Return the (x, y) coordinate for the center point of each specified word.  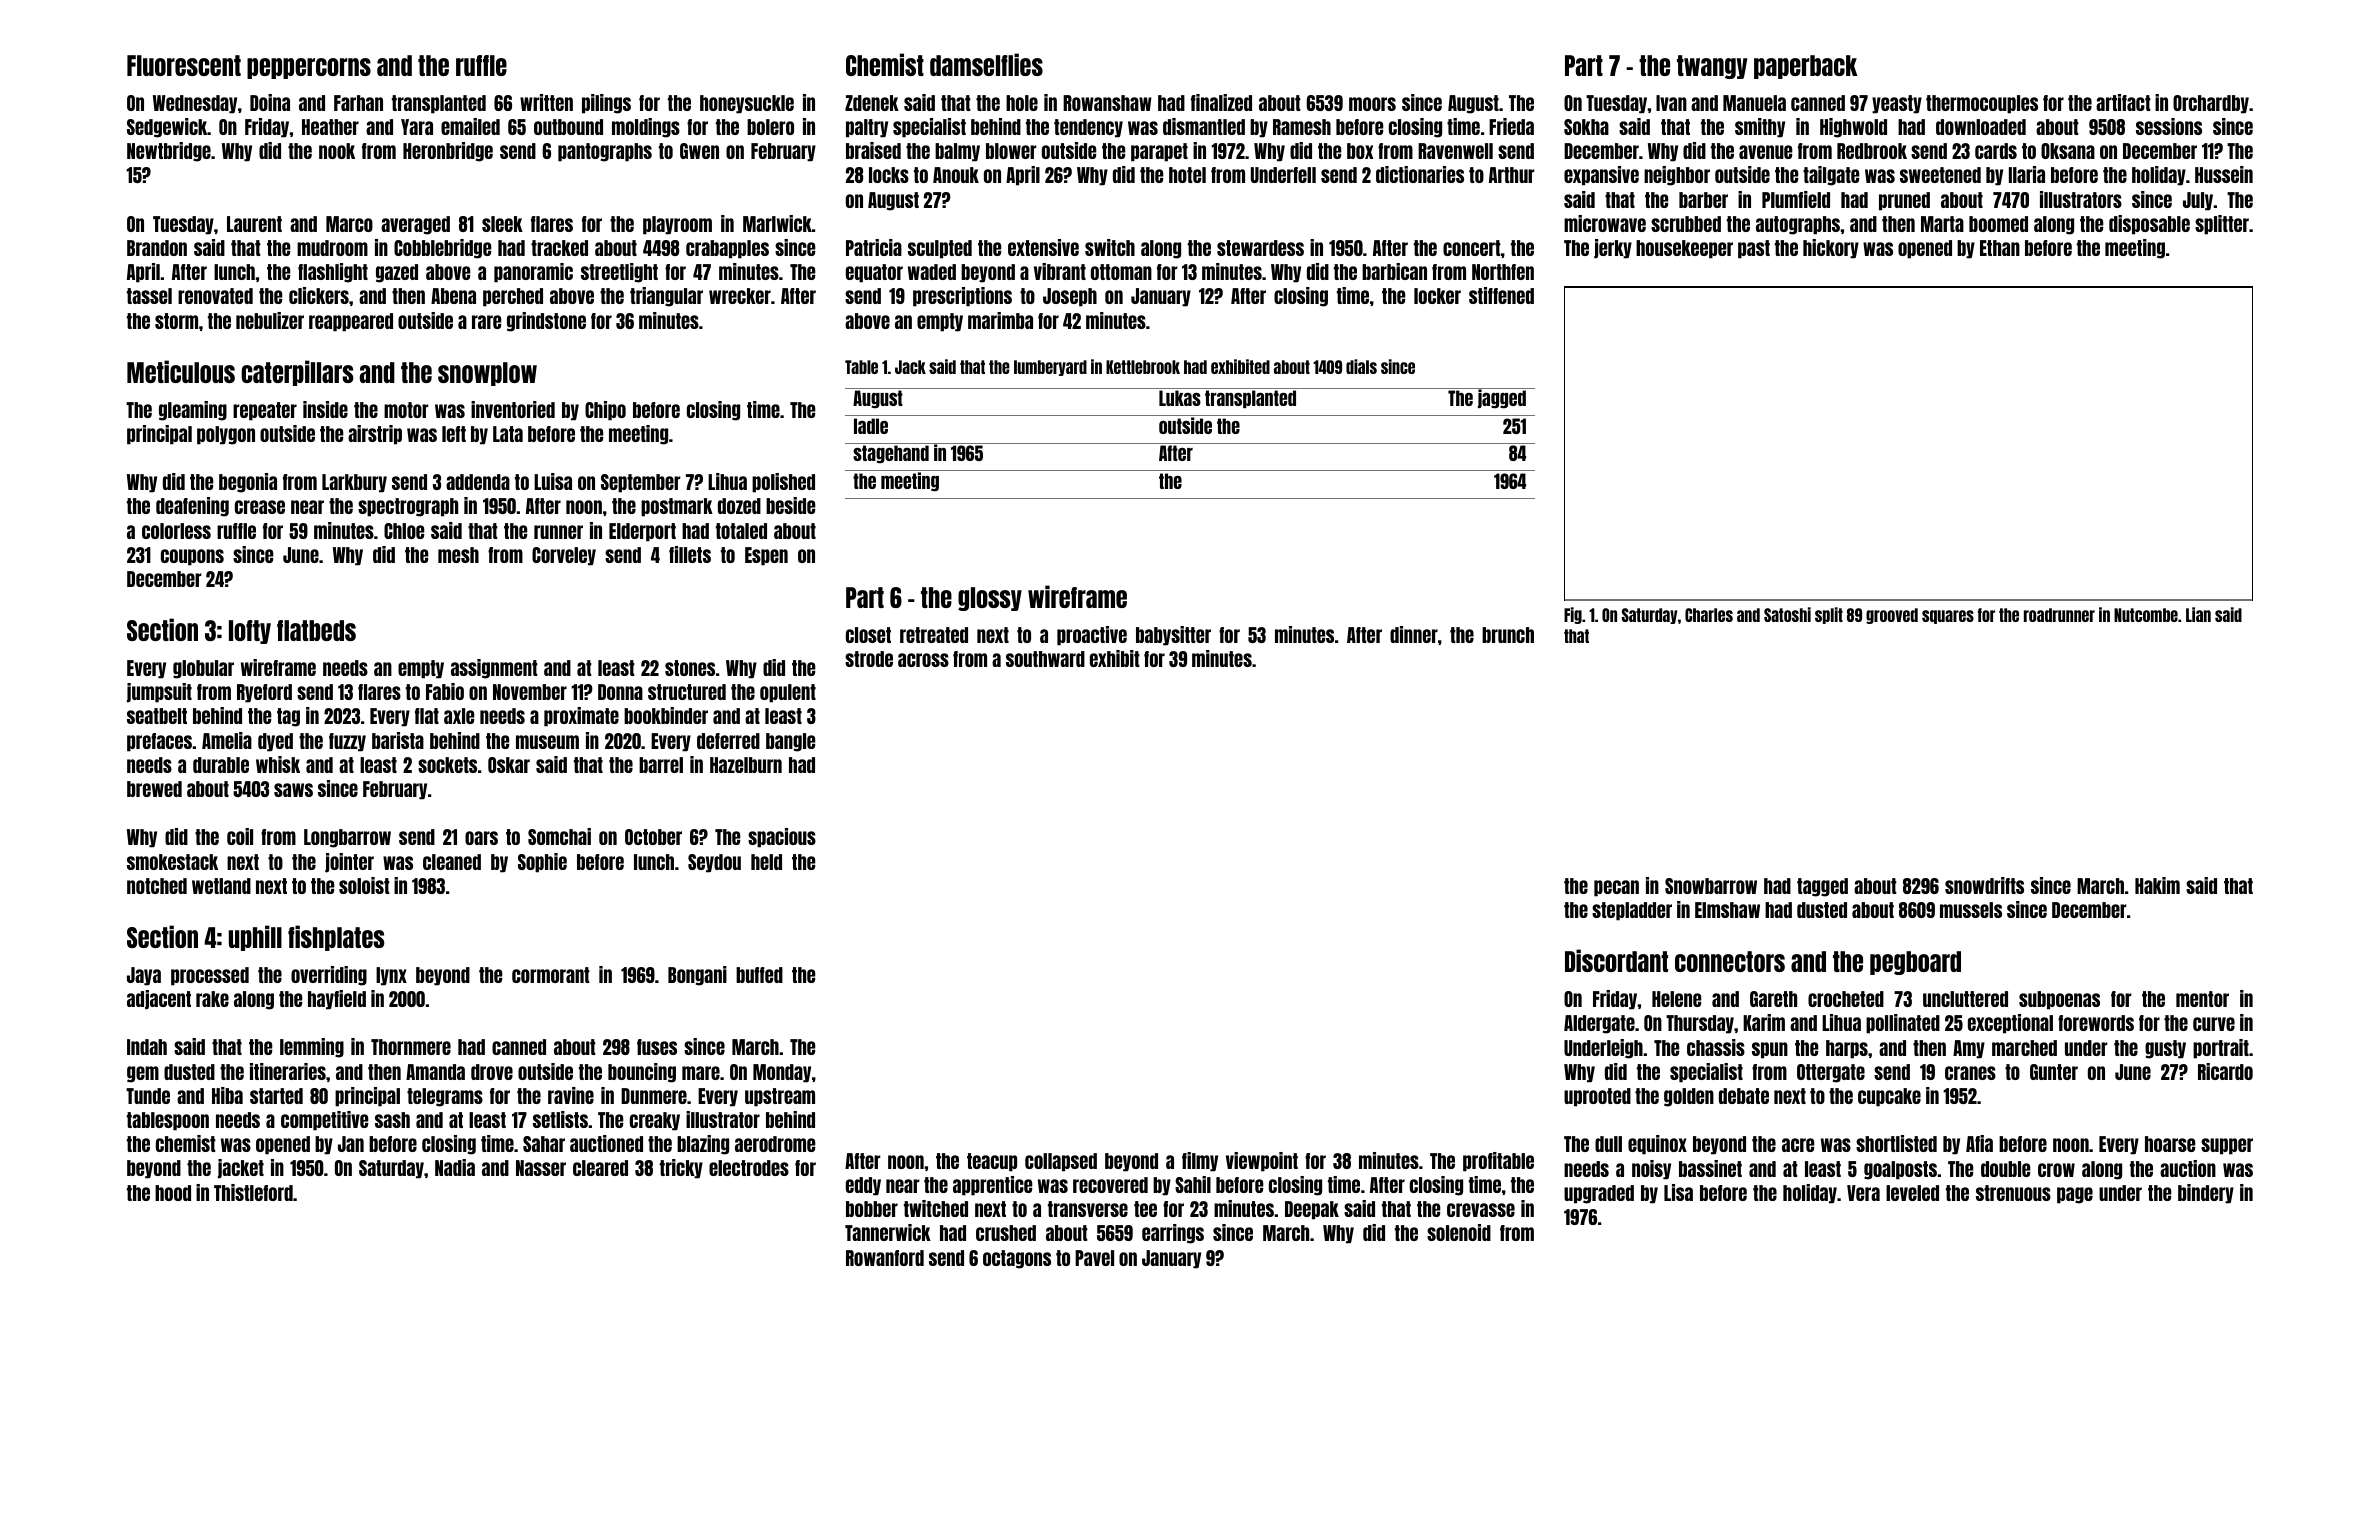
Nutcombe (2146, 615)
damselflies (986, 64)
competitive (324, 1121)
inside (325, 409)
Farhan (358, 103)
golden (1689, 1097)
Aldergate (1599, 1024)
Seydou (714, 863)
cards (1996, 151)
